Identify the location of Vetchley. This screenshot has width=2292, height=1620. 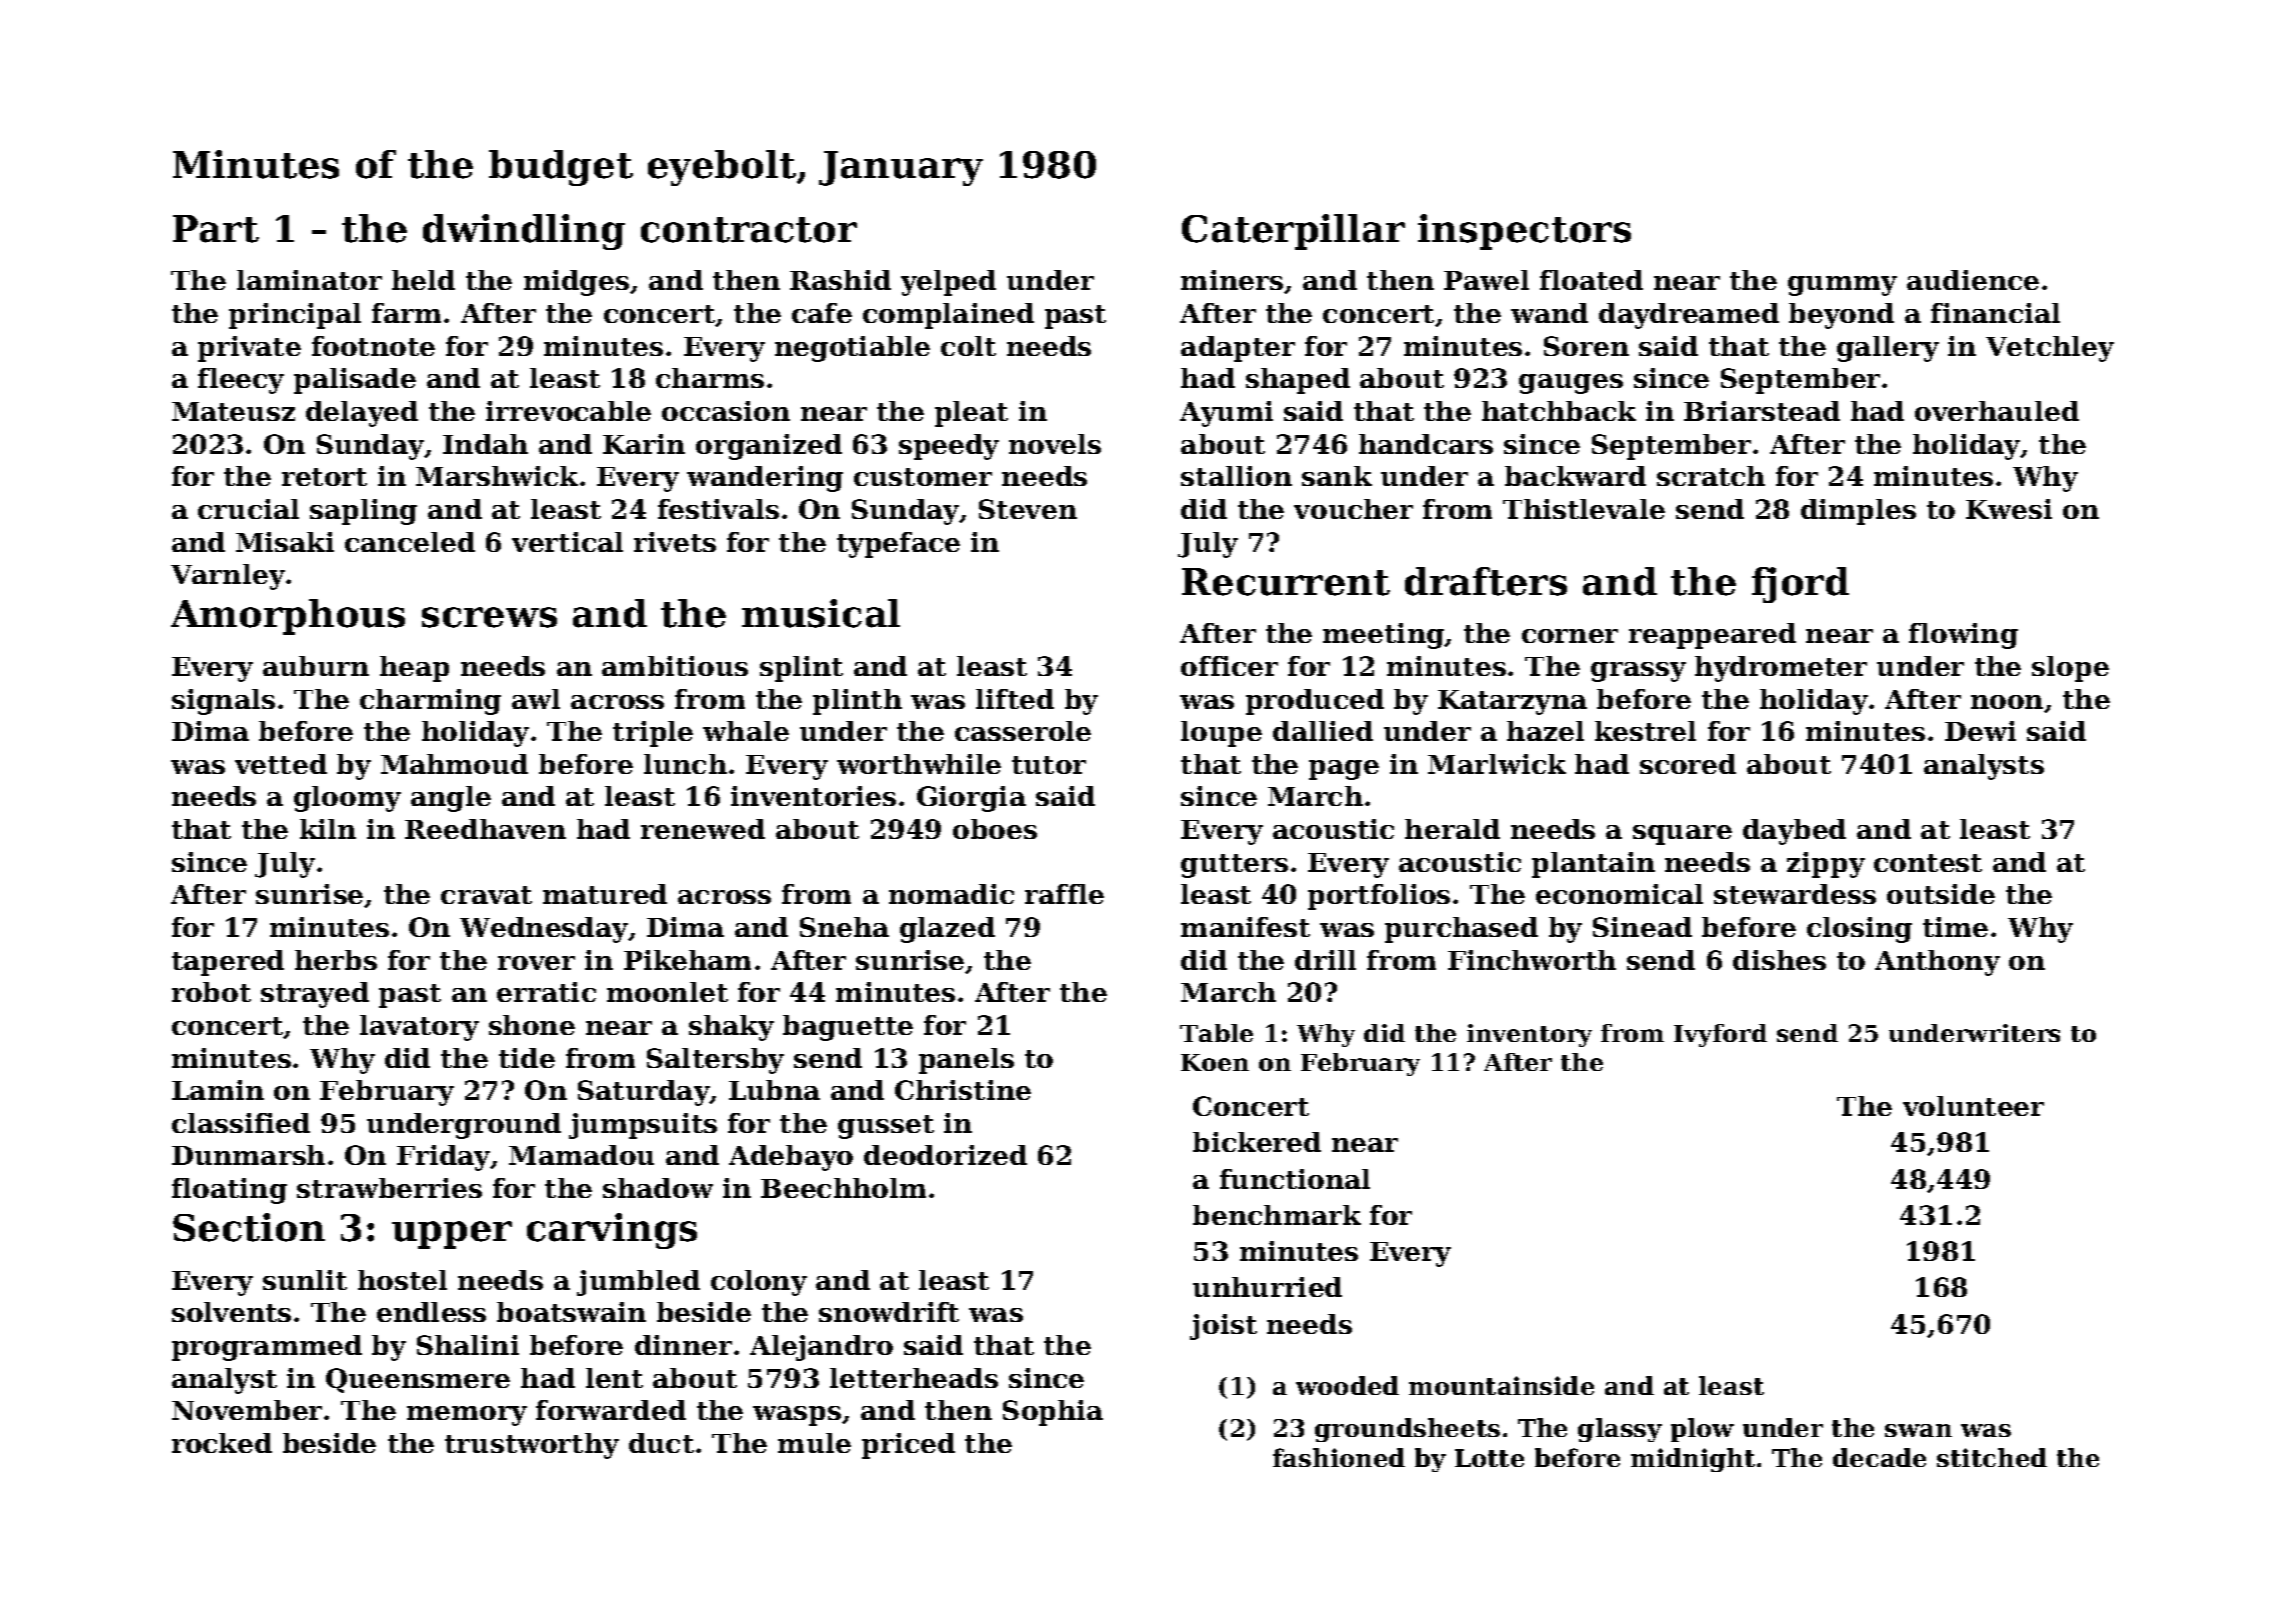
(2050, 349).
